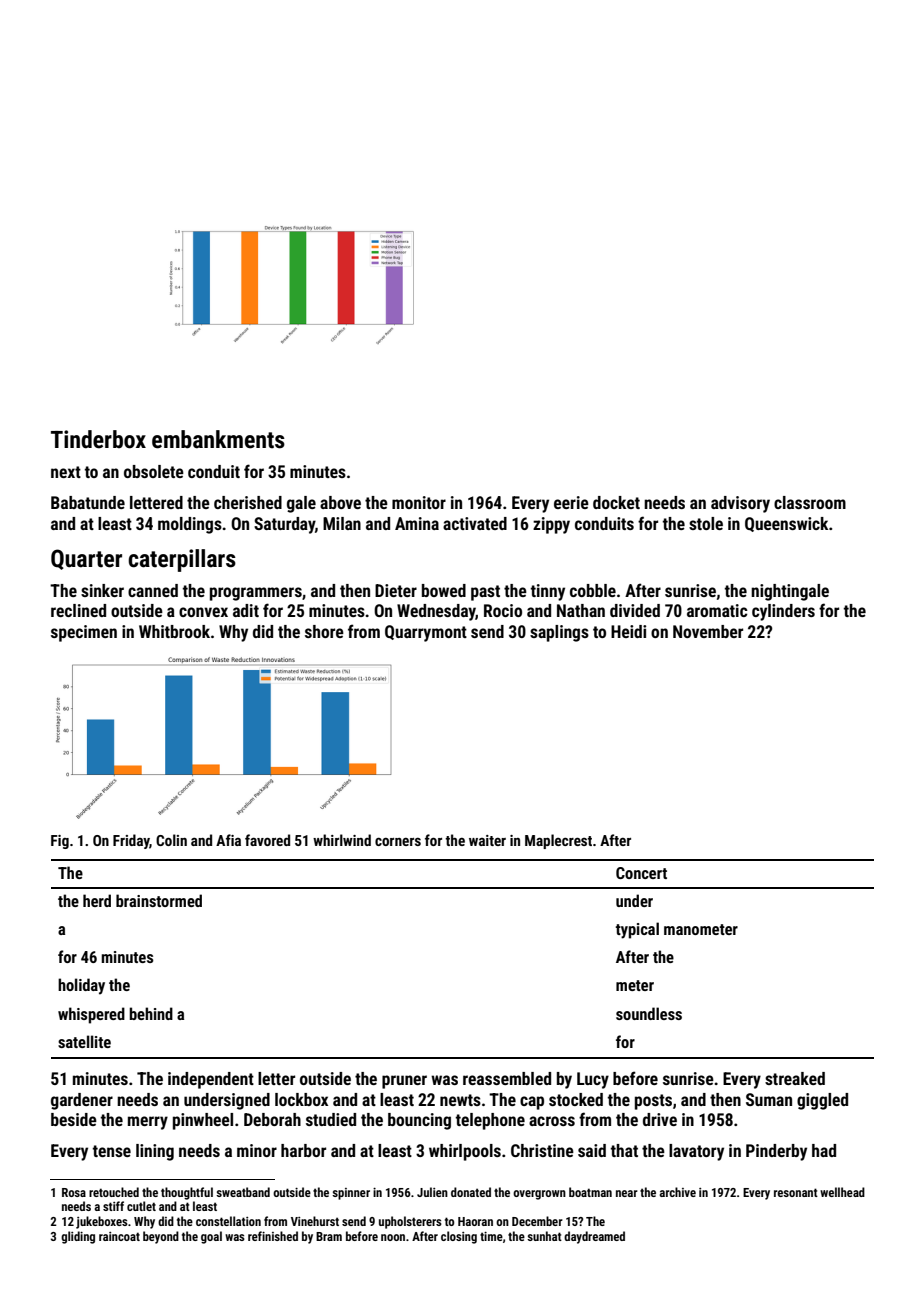  What do you see at coordinates (475, 523) in the page?
I see `activated` at bounding box center [475, 523].
